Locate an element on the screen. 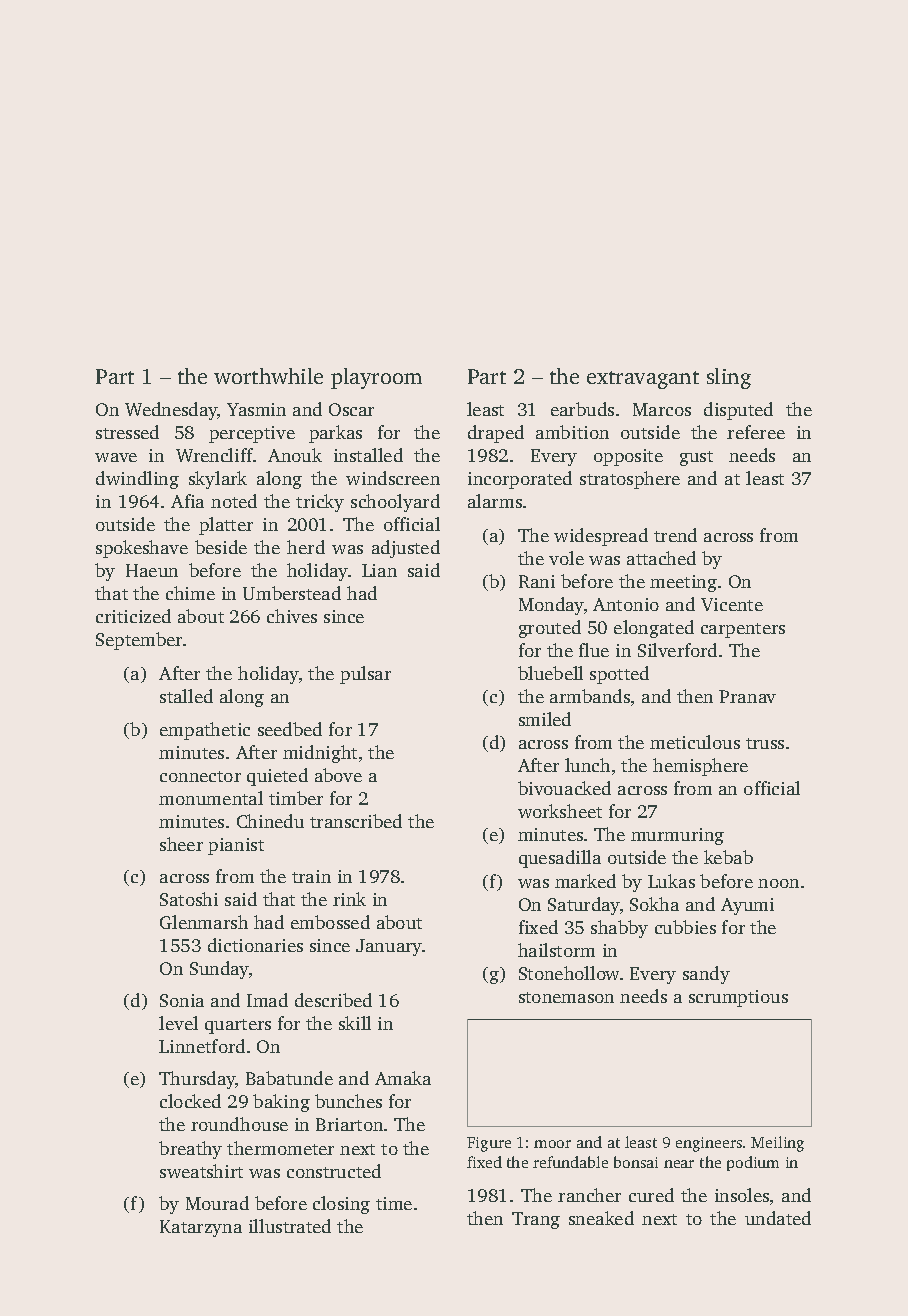 The image size is (908, 1316). skill is located at coordinates (355, 1023).
